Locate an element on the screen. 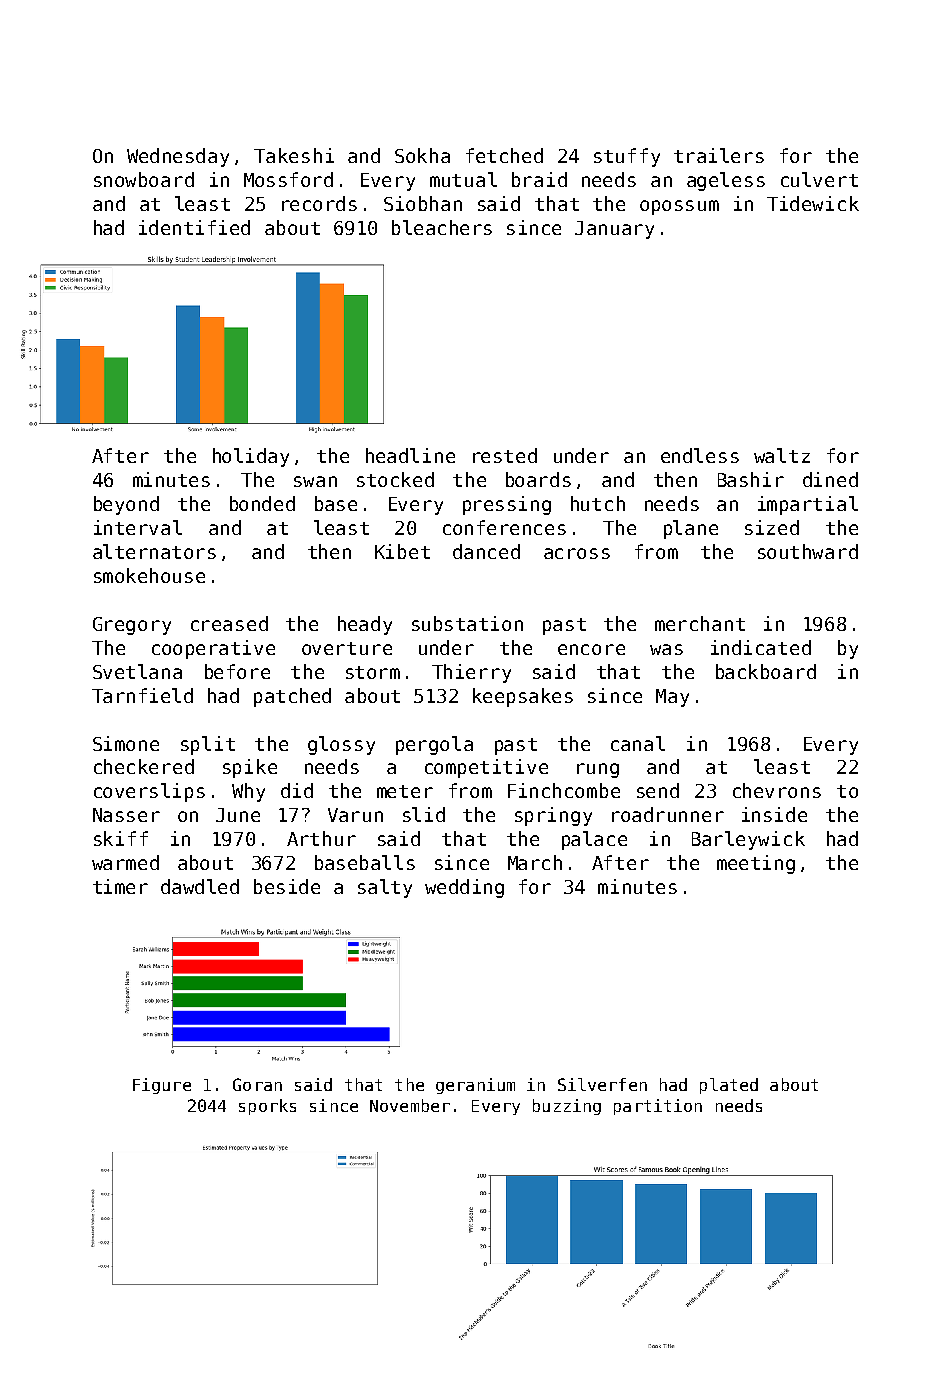 Image resolution: width=951 pixels, height=1378 pixels. identified is located at coordinates (194, 227).
